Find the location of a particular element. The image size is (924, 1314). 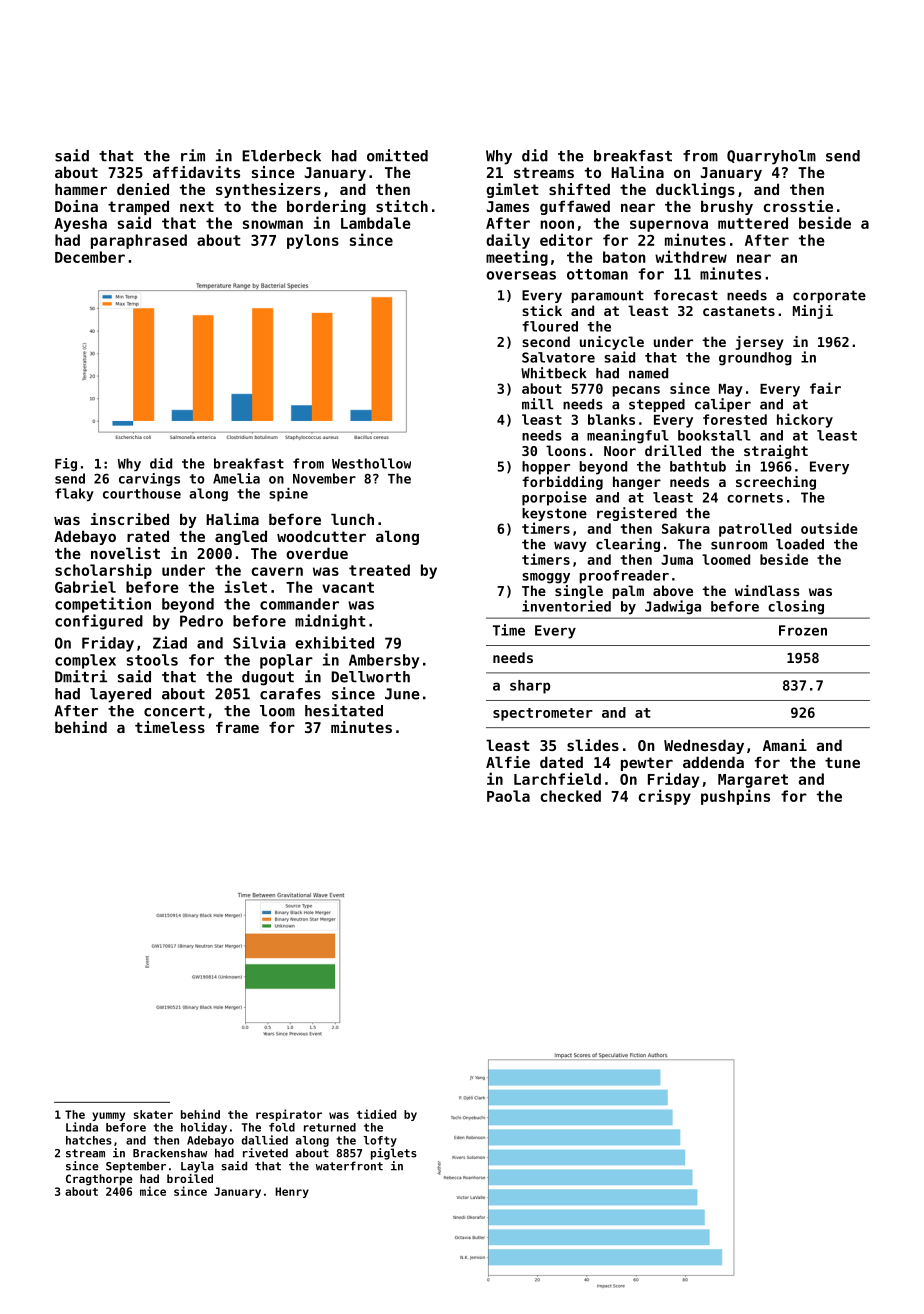

yummy is located at coordinates (108, 1116).
